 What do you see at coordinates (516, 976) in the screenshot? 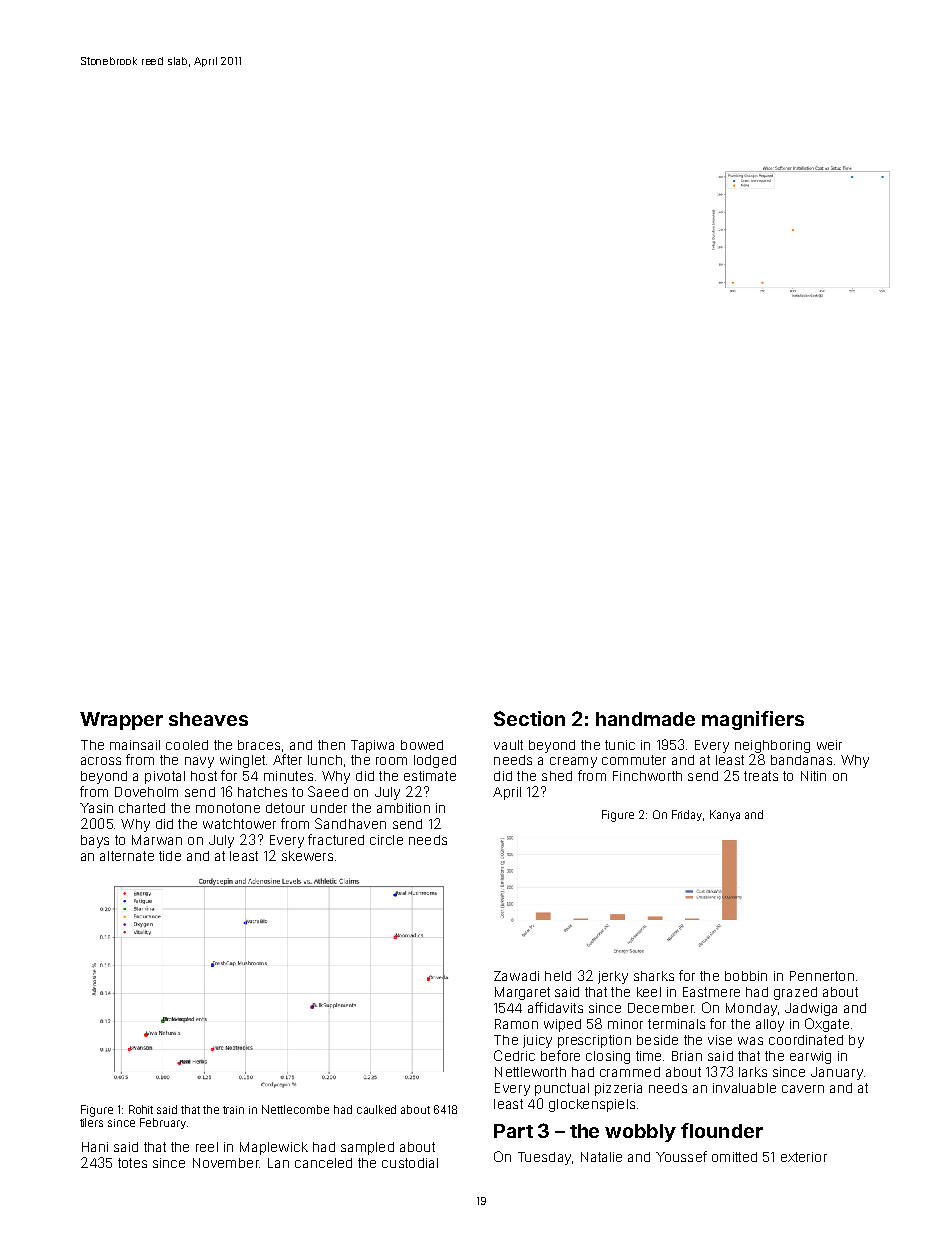
I see `Zawadi` at bounding box center [516, 976].
